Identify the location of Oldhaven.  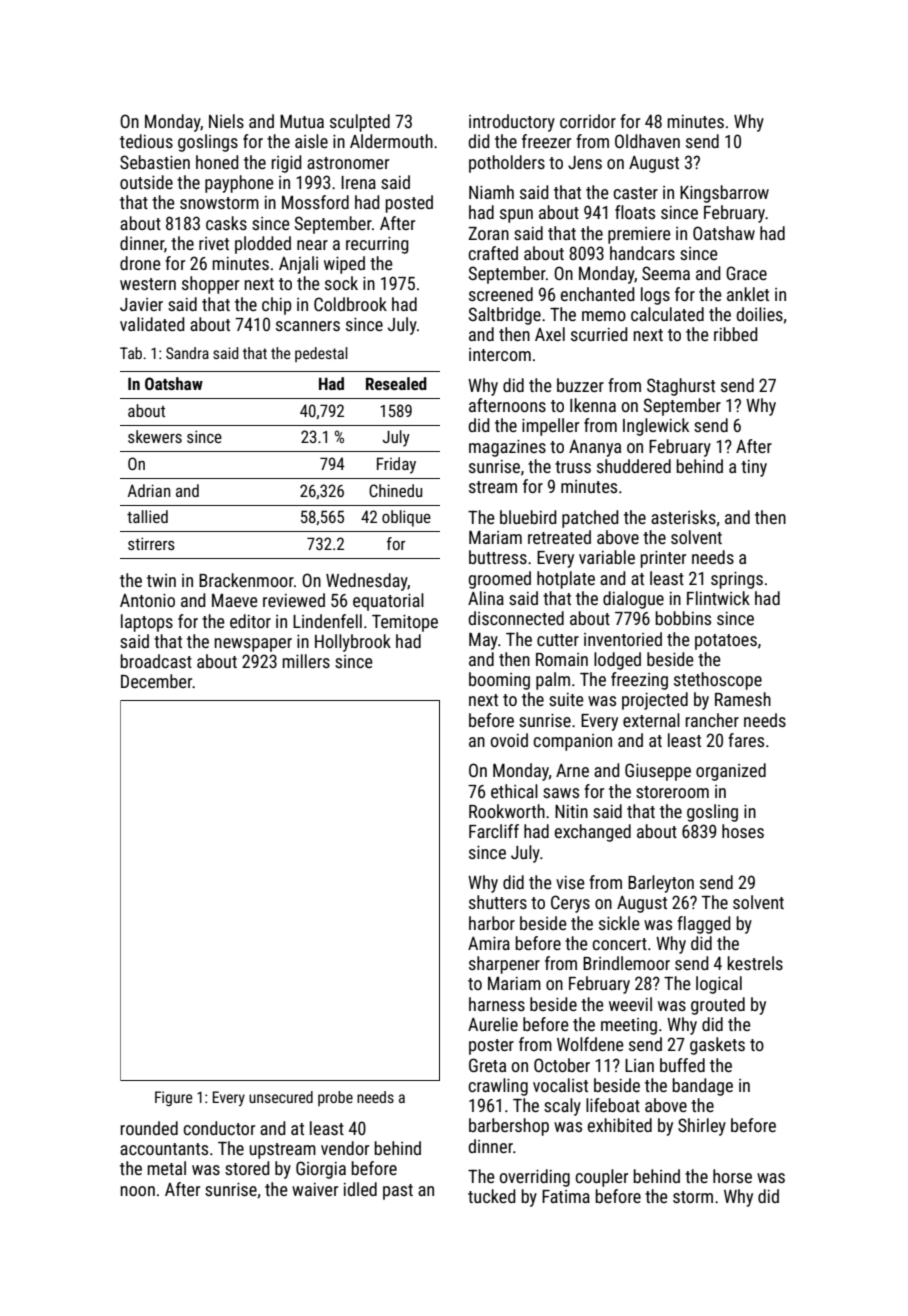
(647, 141).
